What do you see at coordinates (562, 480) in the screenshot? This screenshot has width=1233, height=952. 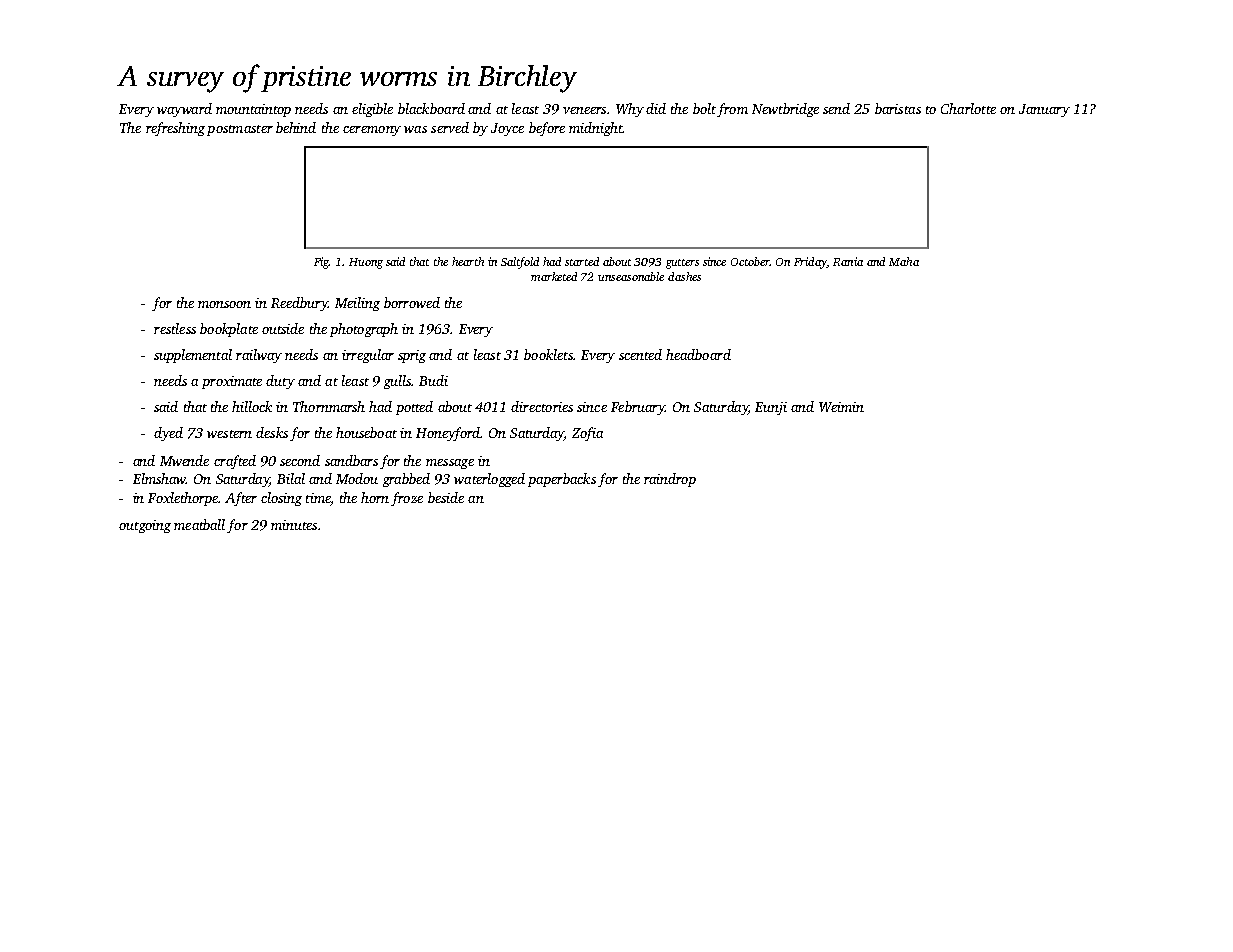 I see `paperbacks` at bounding box center [562, 480].
